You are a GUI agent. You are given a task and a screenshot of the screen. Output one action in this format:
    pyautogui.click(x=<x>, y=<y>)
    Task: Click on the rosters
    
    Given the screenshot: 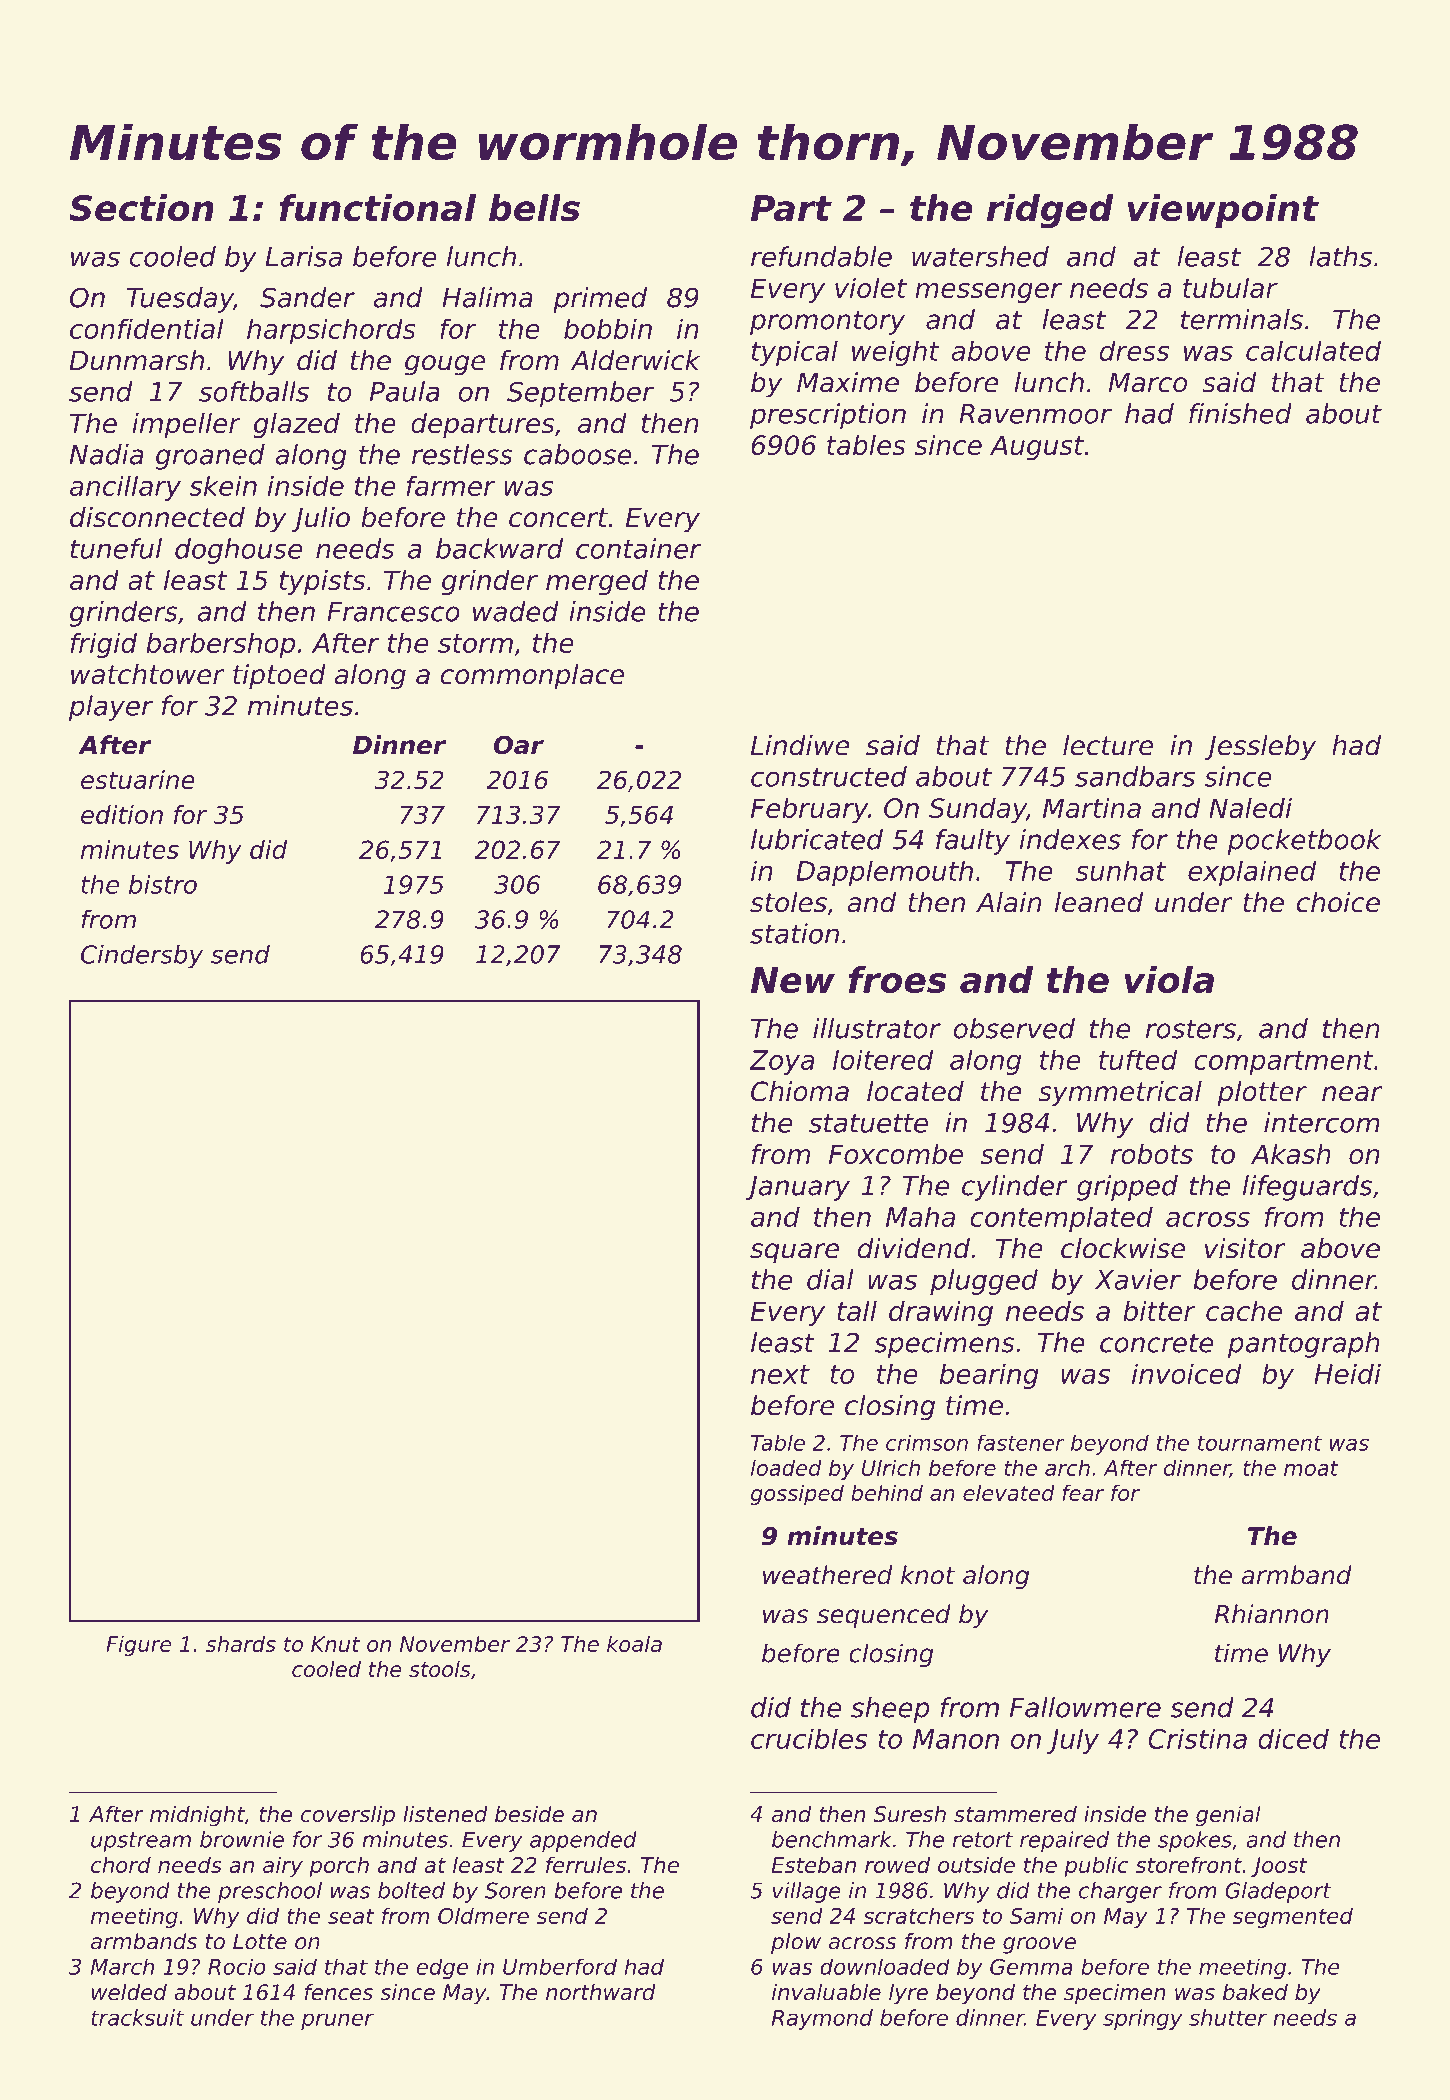 What is the action you would take?
    pyautogui.click(x=1191, y=1029)
